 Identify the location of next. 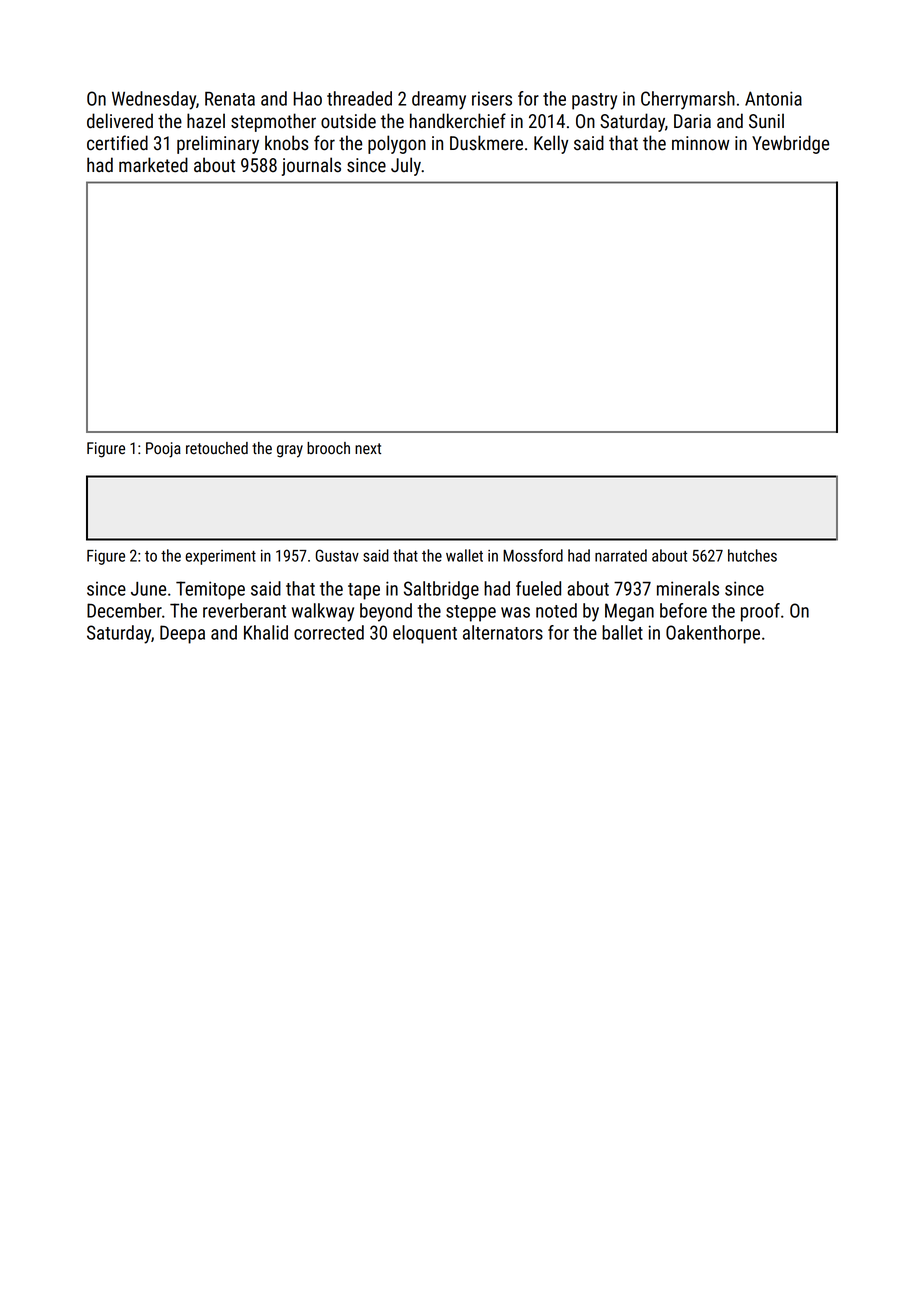
(368, 448).
